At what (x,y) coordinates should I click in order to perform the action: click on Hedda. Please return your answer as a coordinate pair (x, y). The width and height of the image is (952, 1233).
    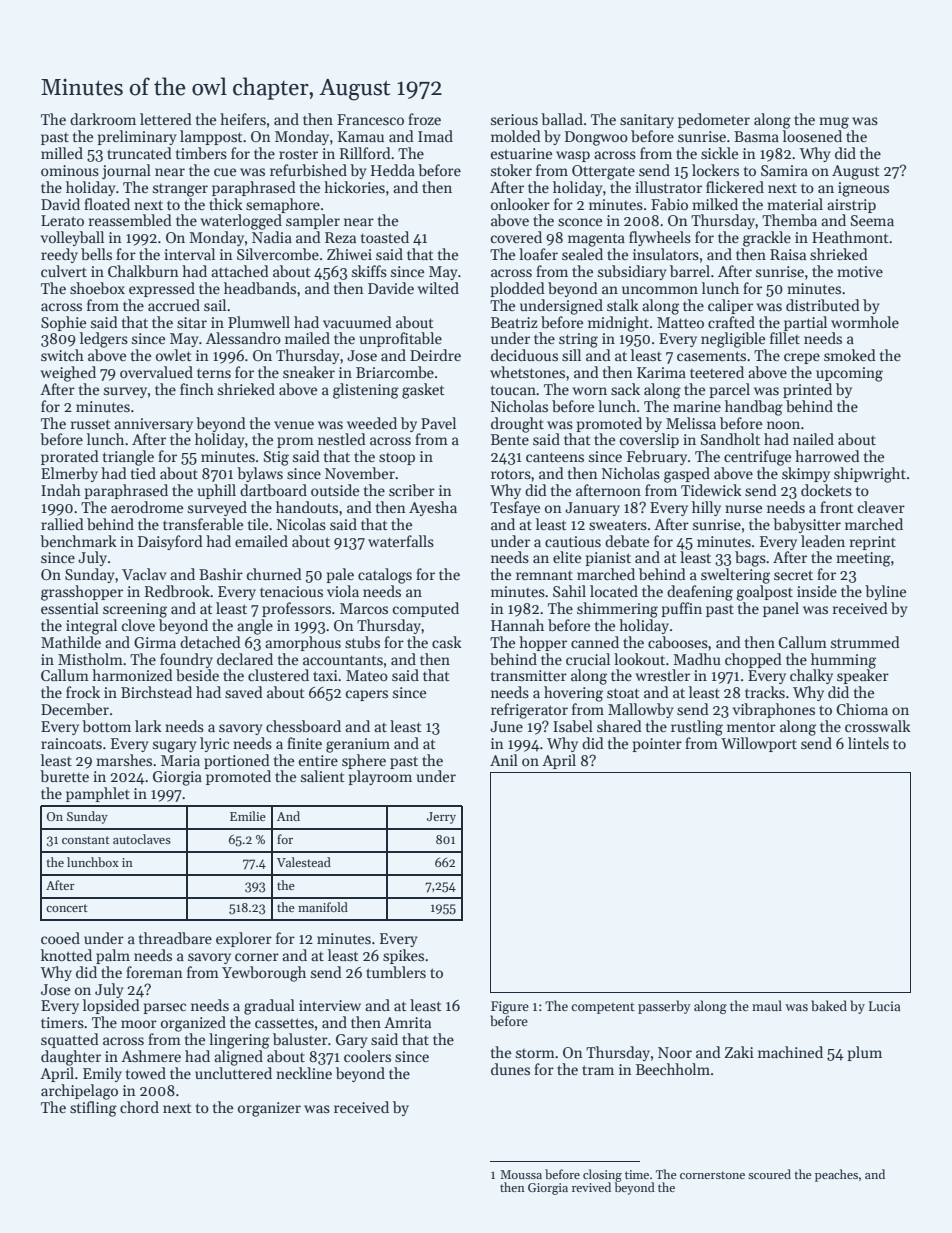
    Looking at the image, I should click on (393, 170).
